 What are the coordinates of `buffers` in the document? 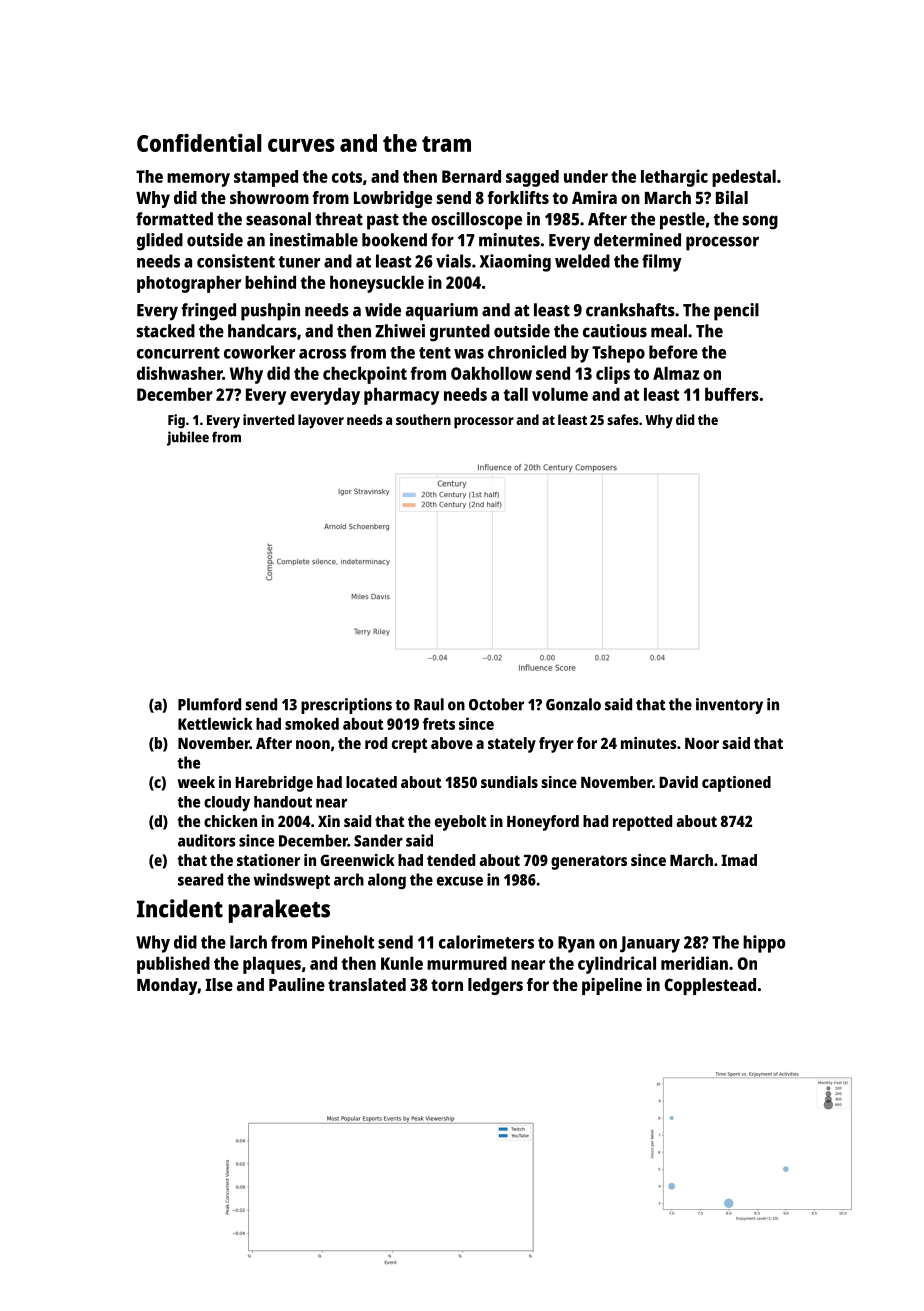 It's located at (732, 394).
